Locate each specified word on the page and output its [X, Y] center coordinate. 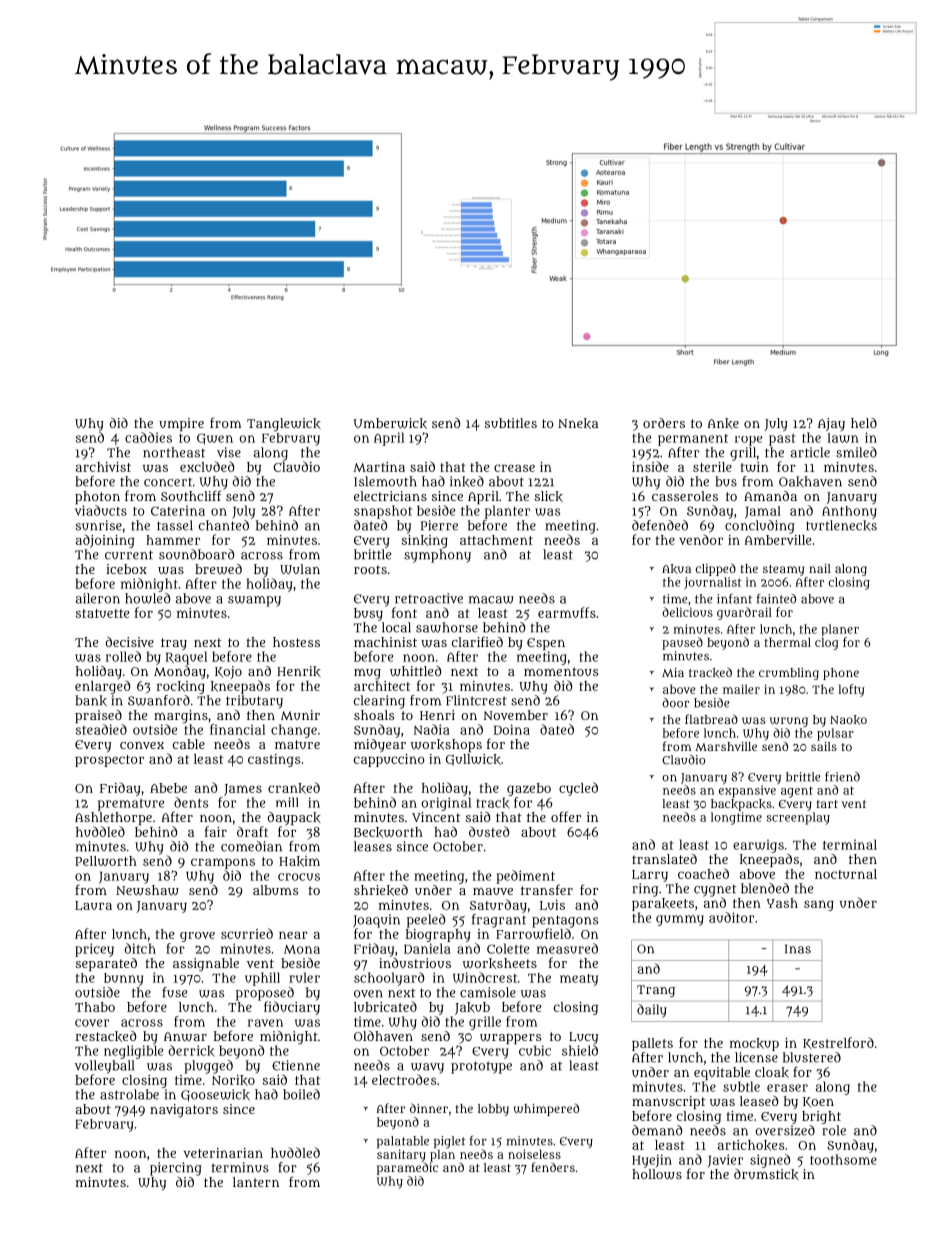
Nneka [578, 423]
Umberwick [390, 423]
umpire [181, 424]
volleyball [104, 1067]
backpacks [741, 805]
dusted [489, 831]
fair [216, 831]
